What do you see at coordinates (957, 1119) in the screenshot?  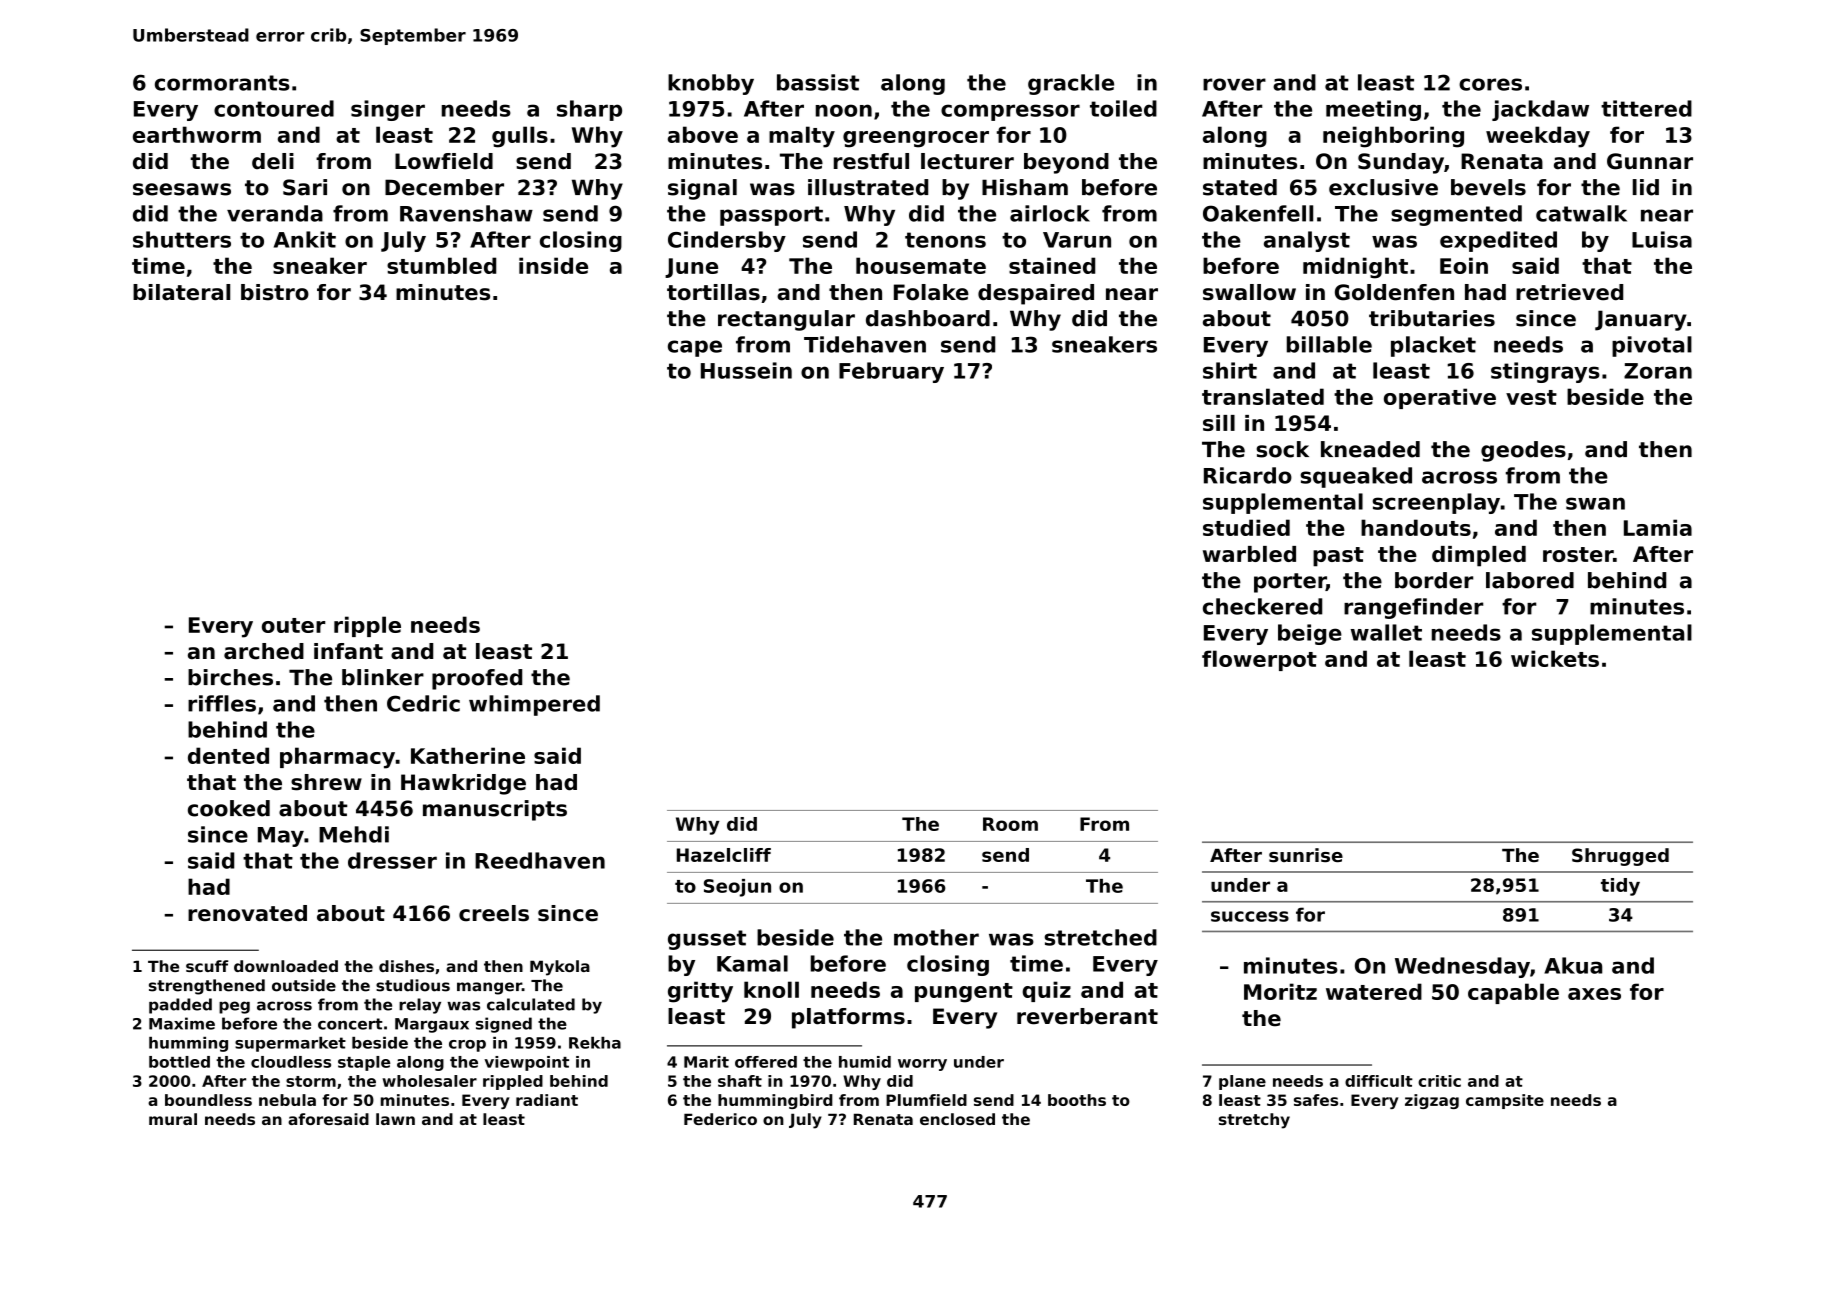 I see `enclosed` at bounding box center [957, 1119].
